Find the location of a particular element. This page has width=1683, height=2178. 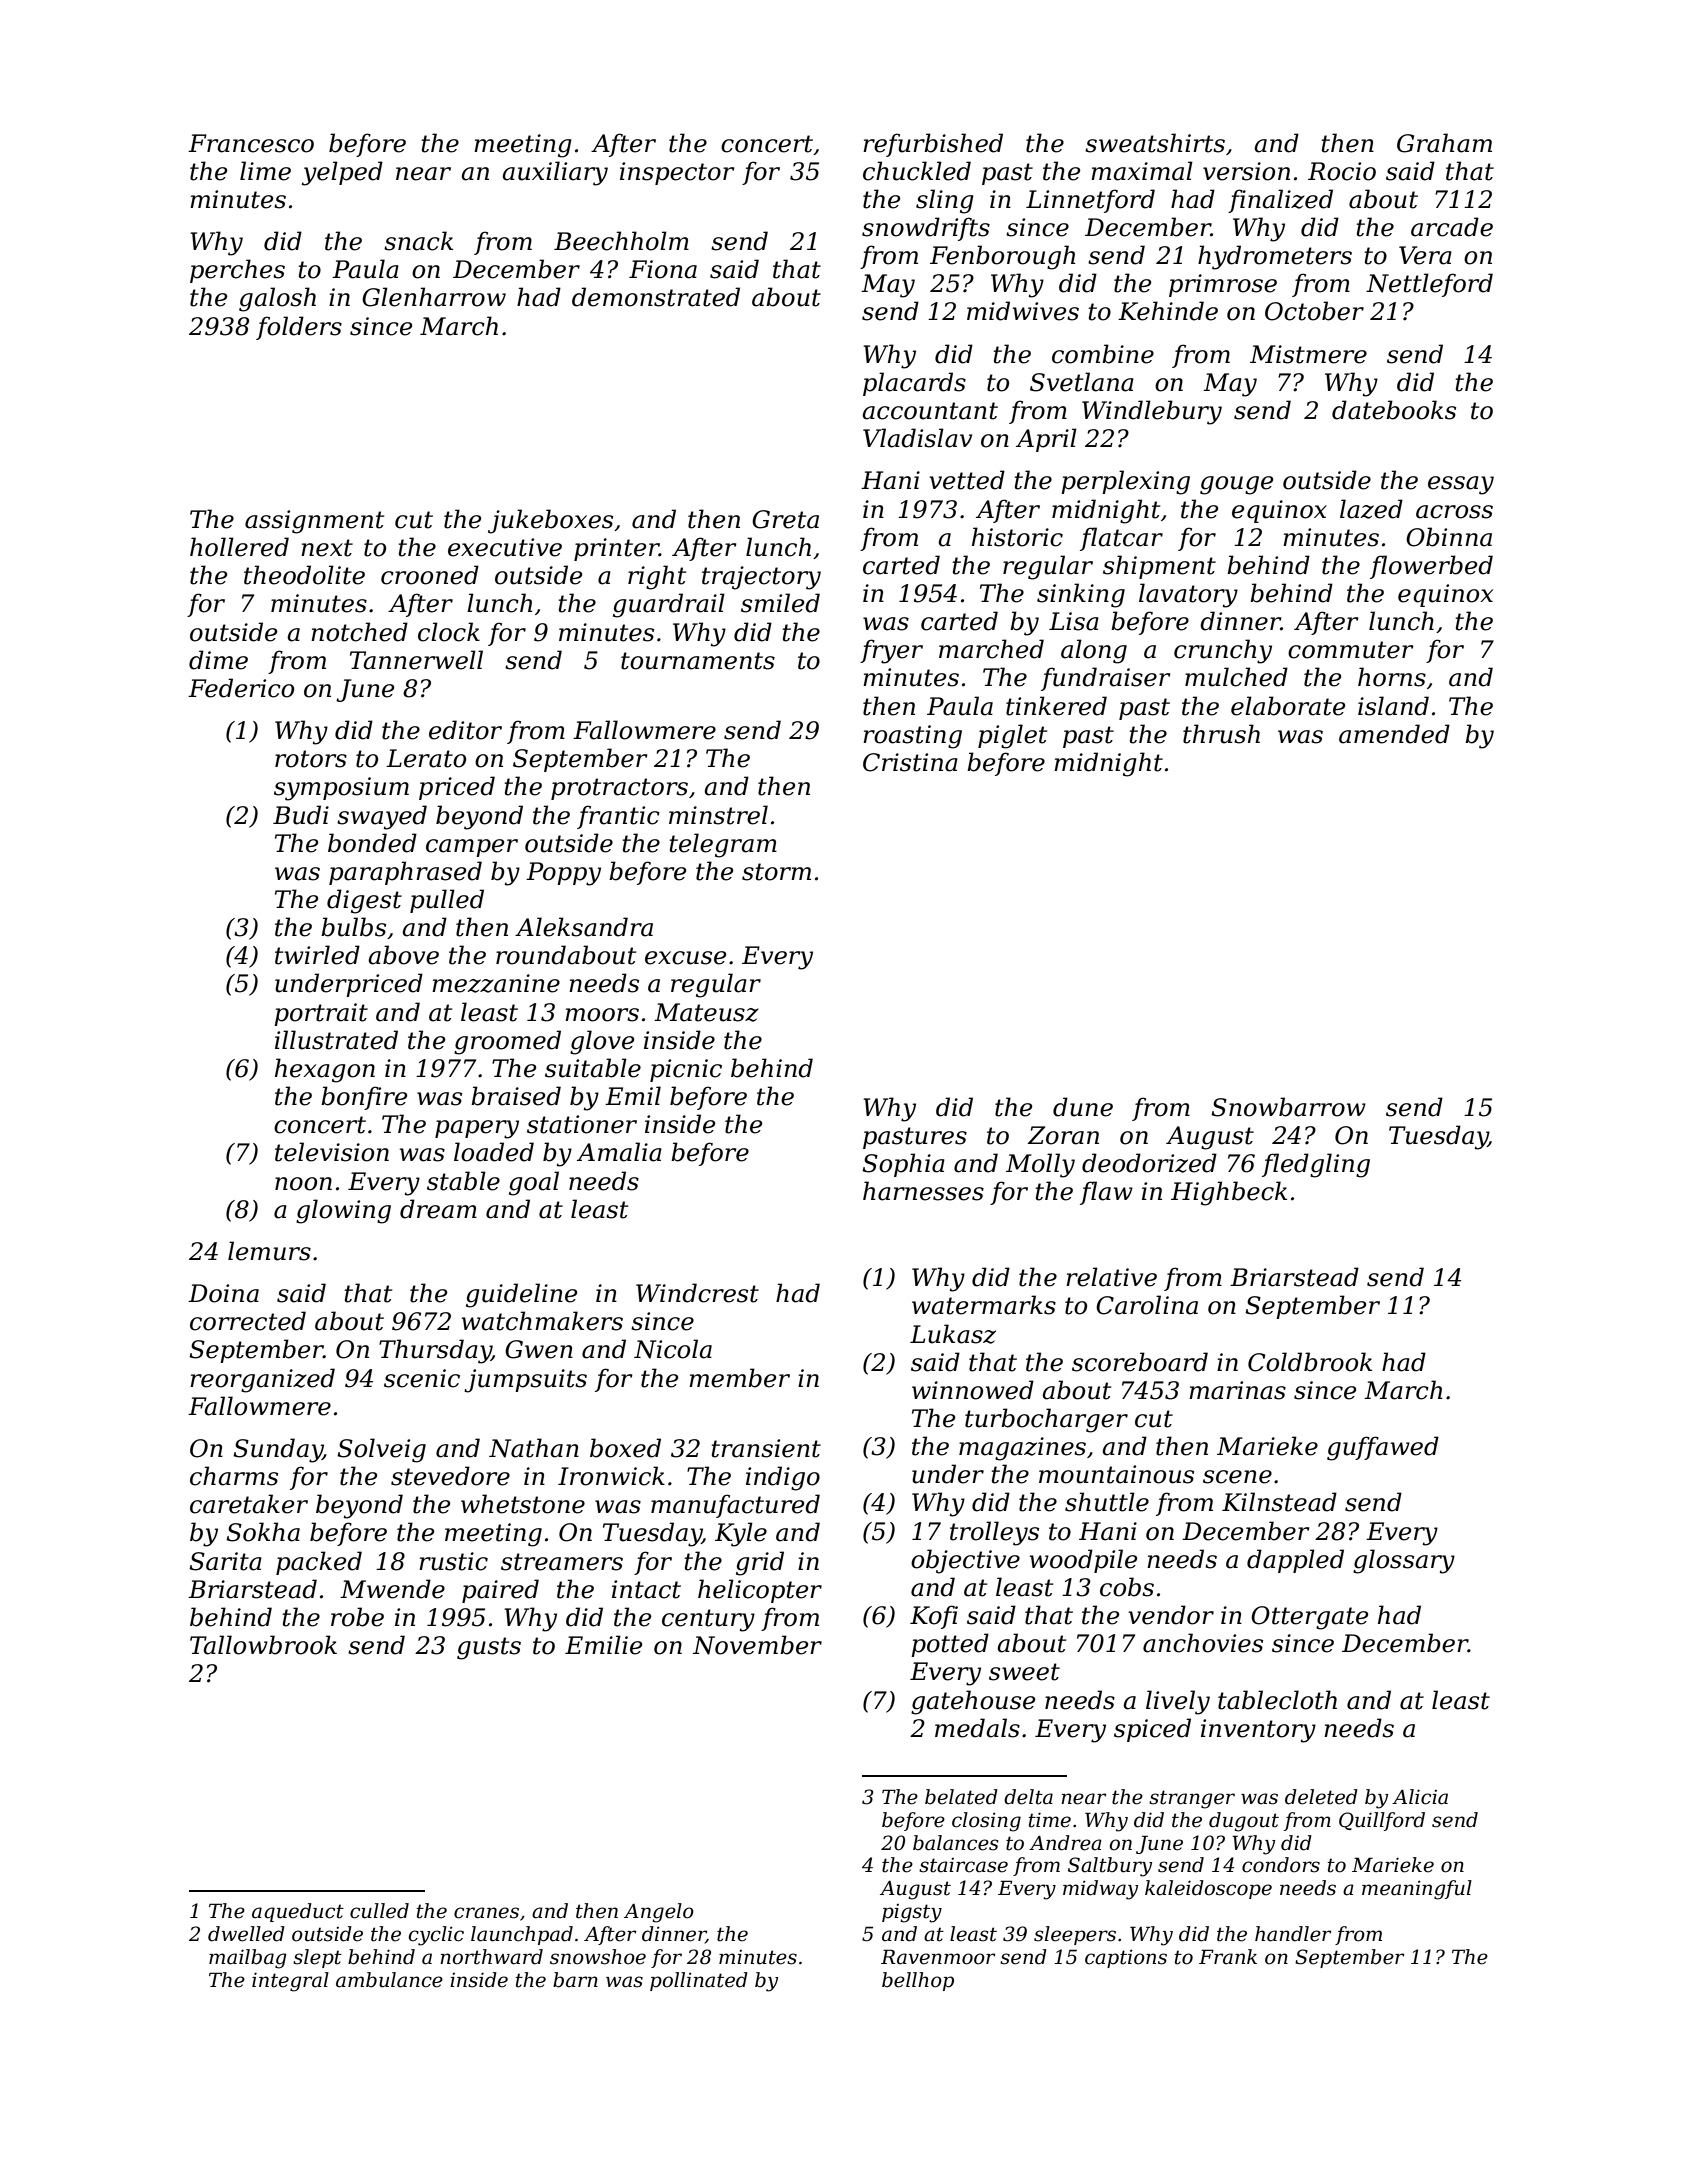

reorganized is located at coordinates (262, 1380).
